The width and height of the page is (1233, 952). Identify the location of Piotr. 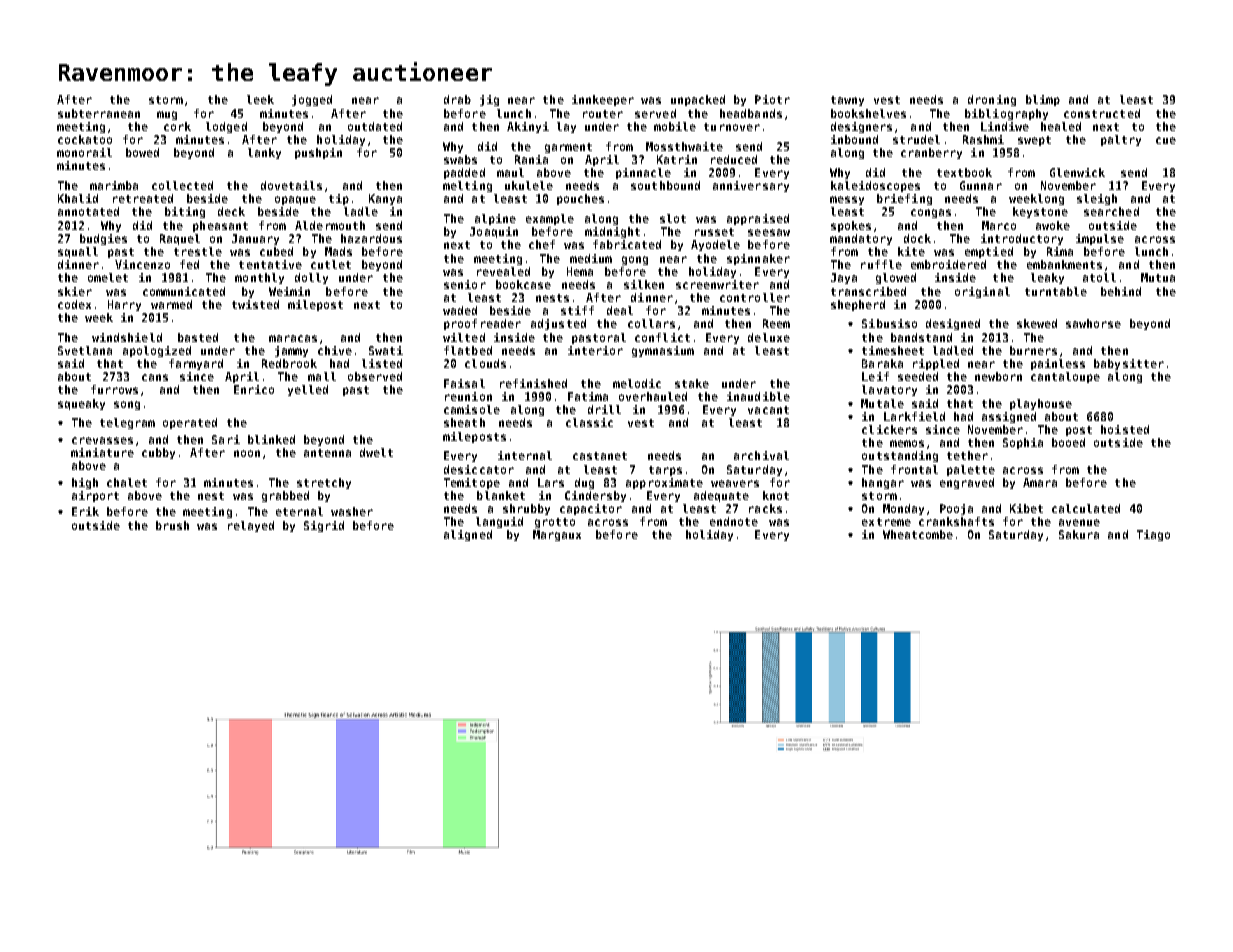
(772, 99).
